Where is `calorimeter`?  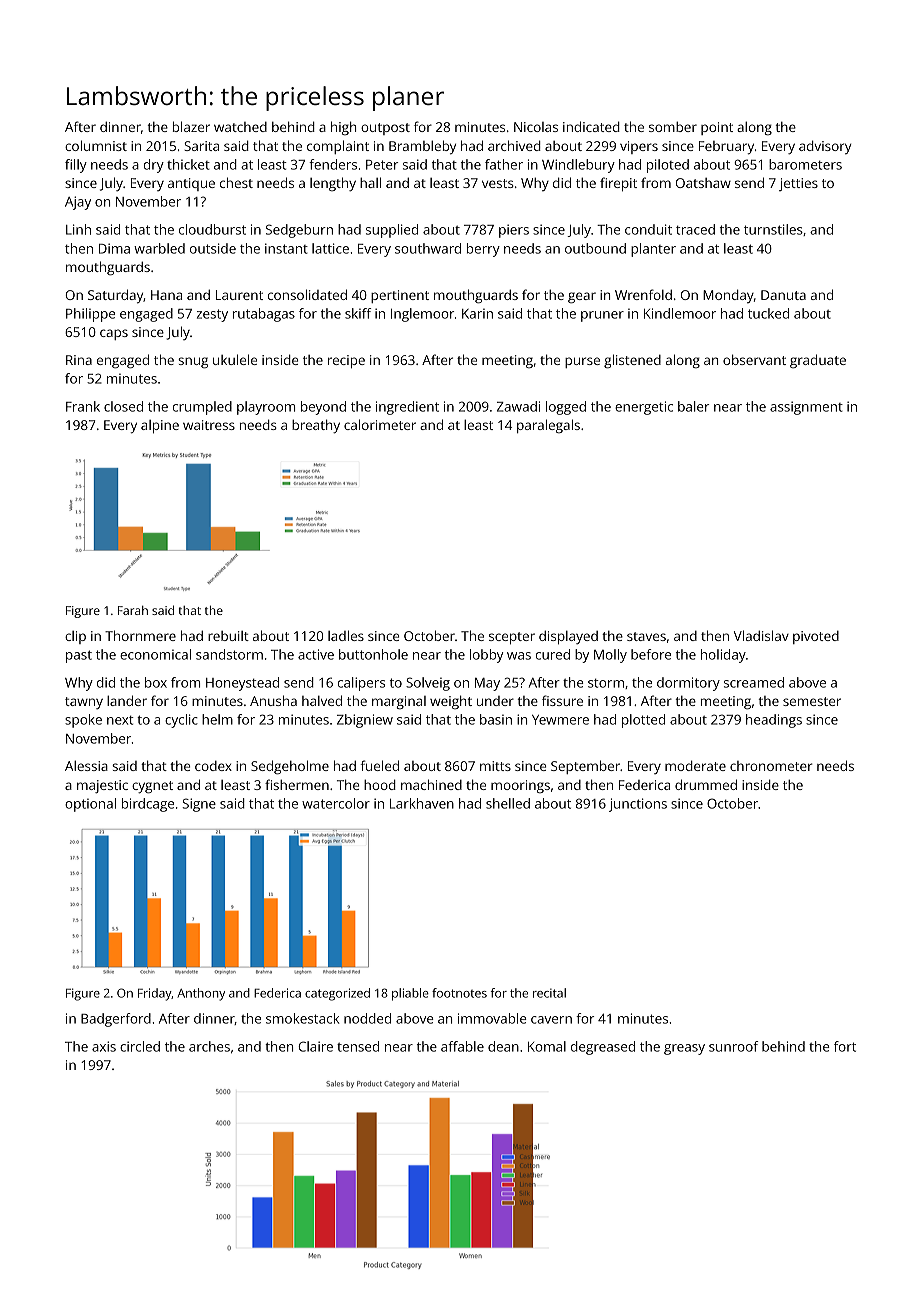 calorimeter is located at coordinates (380, 424).
